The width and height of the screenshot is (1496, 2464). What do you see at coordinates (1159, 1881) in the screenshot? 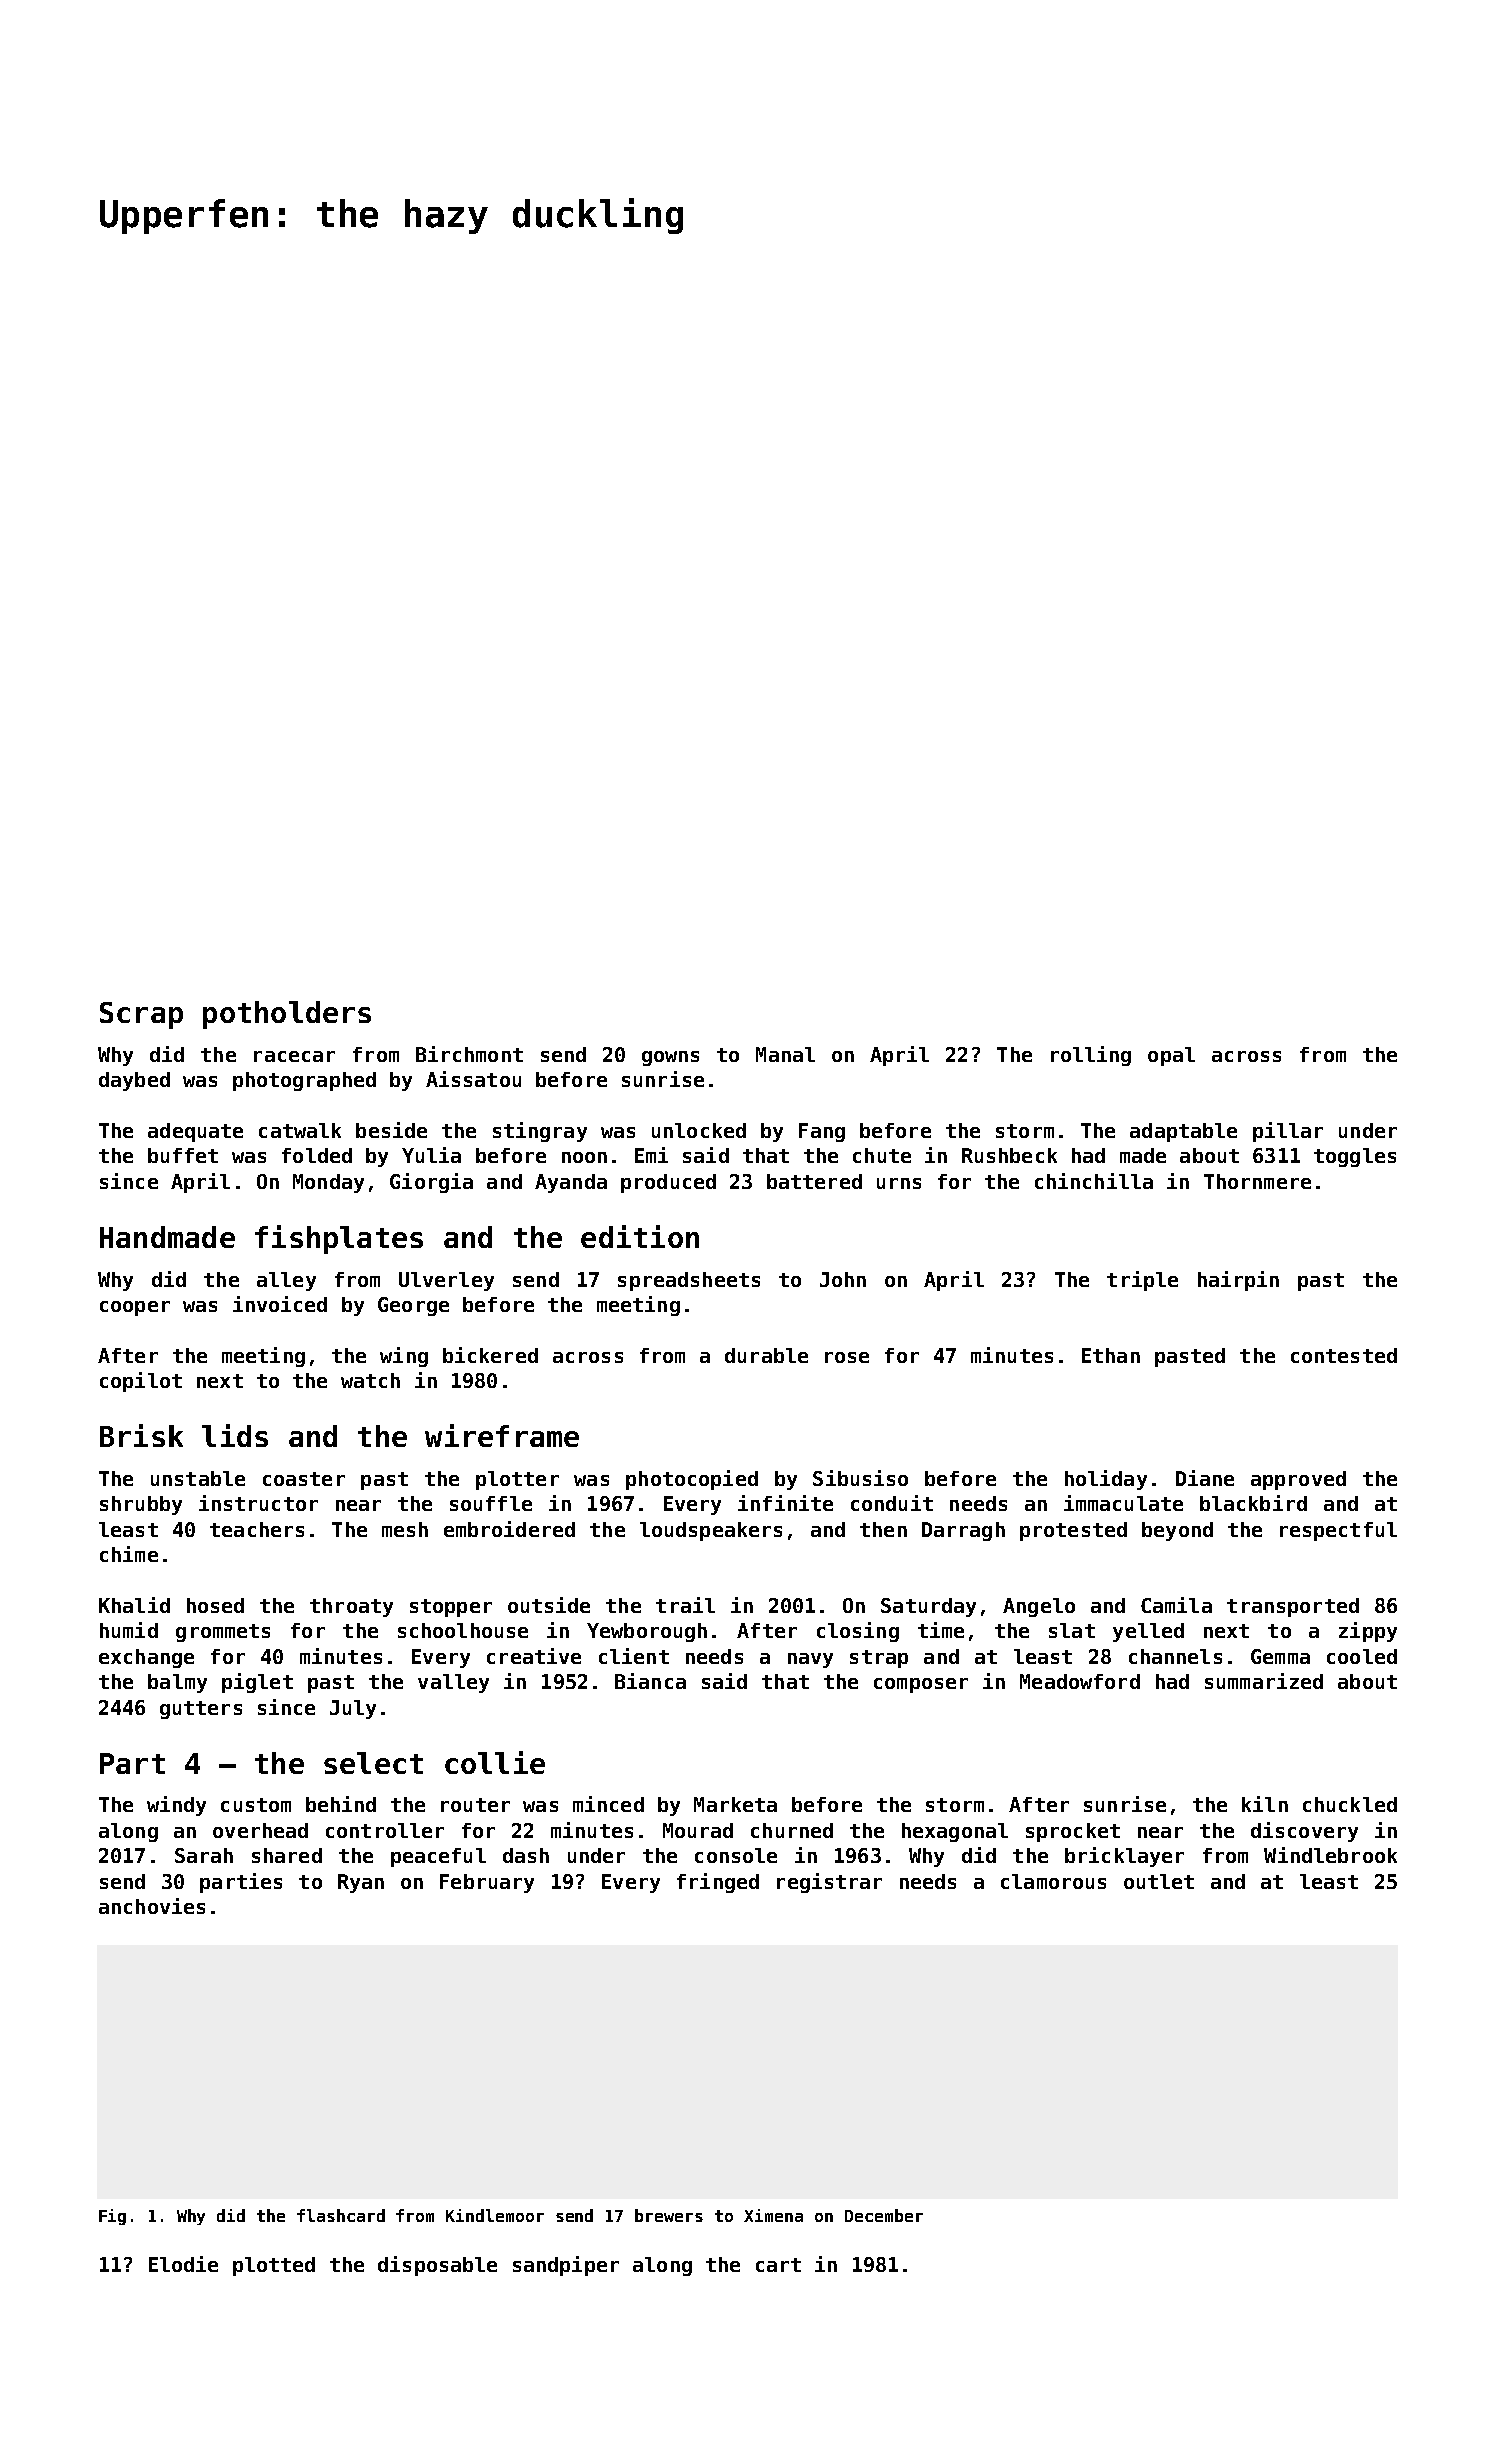
I see `outlet` at bounding box center [1159, 1881].
